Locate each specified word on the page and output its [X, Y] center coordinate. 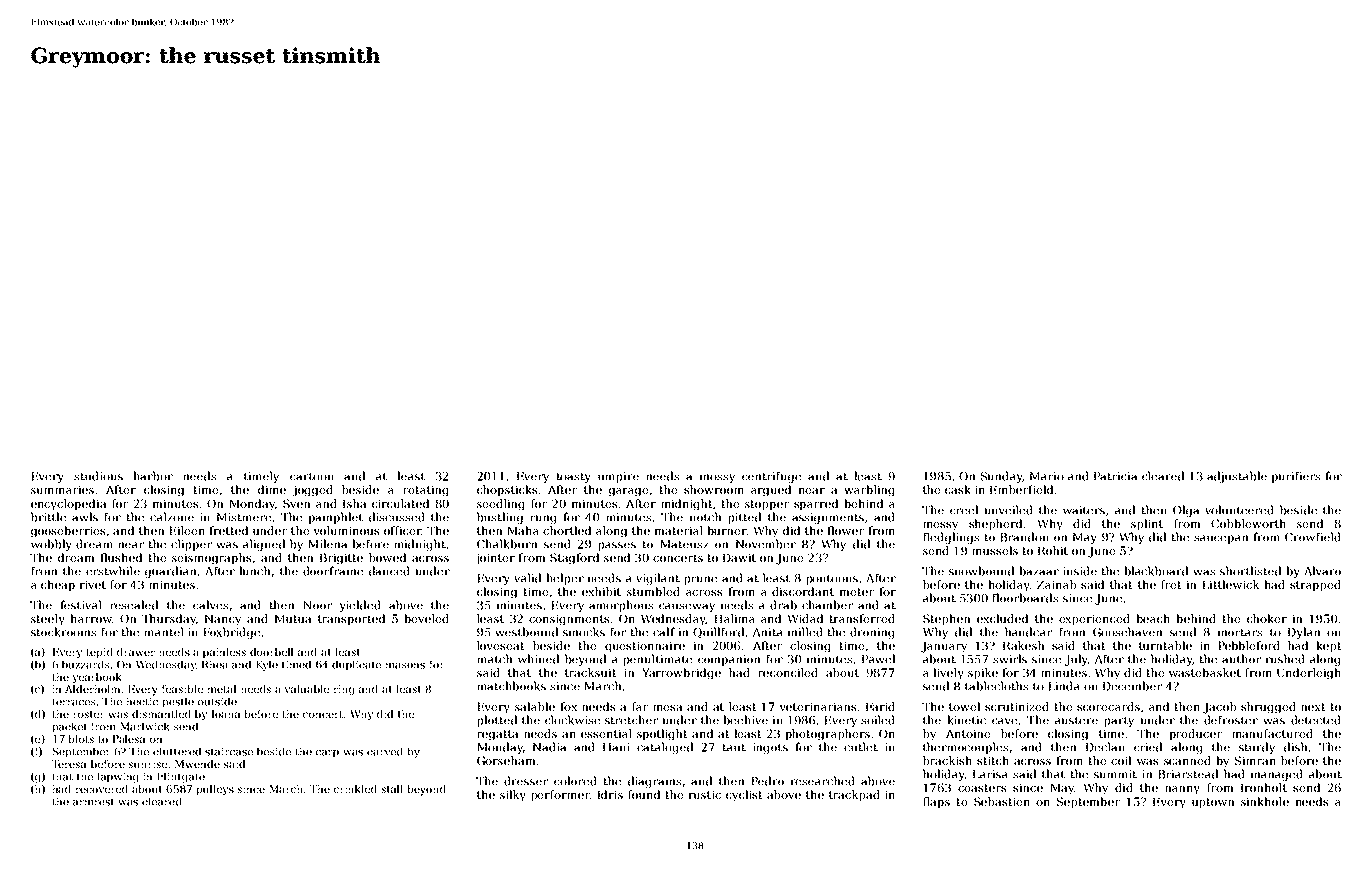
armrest [94, 802]
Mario [1047, 476]
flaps [936, 803]
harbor [153, 476]
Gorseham [506, 760]
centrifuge [771, 477]
